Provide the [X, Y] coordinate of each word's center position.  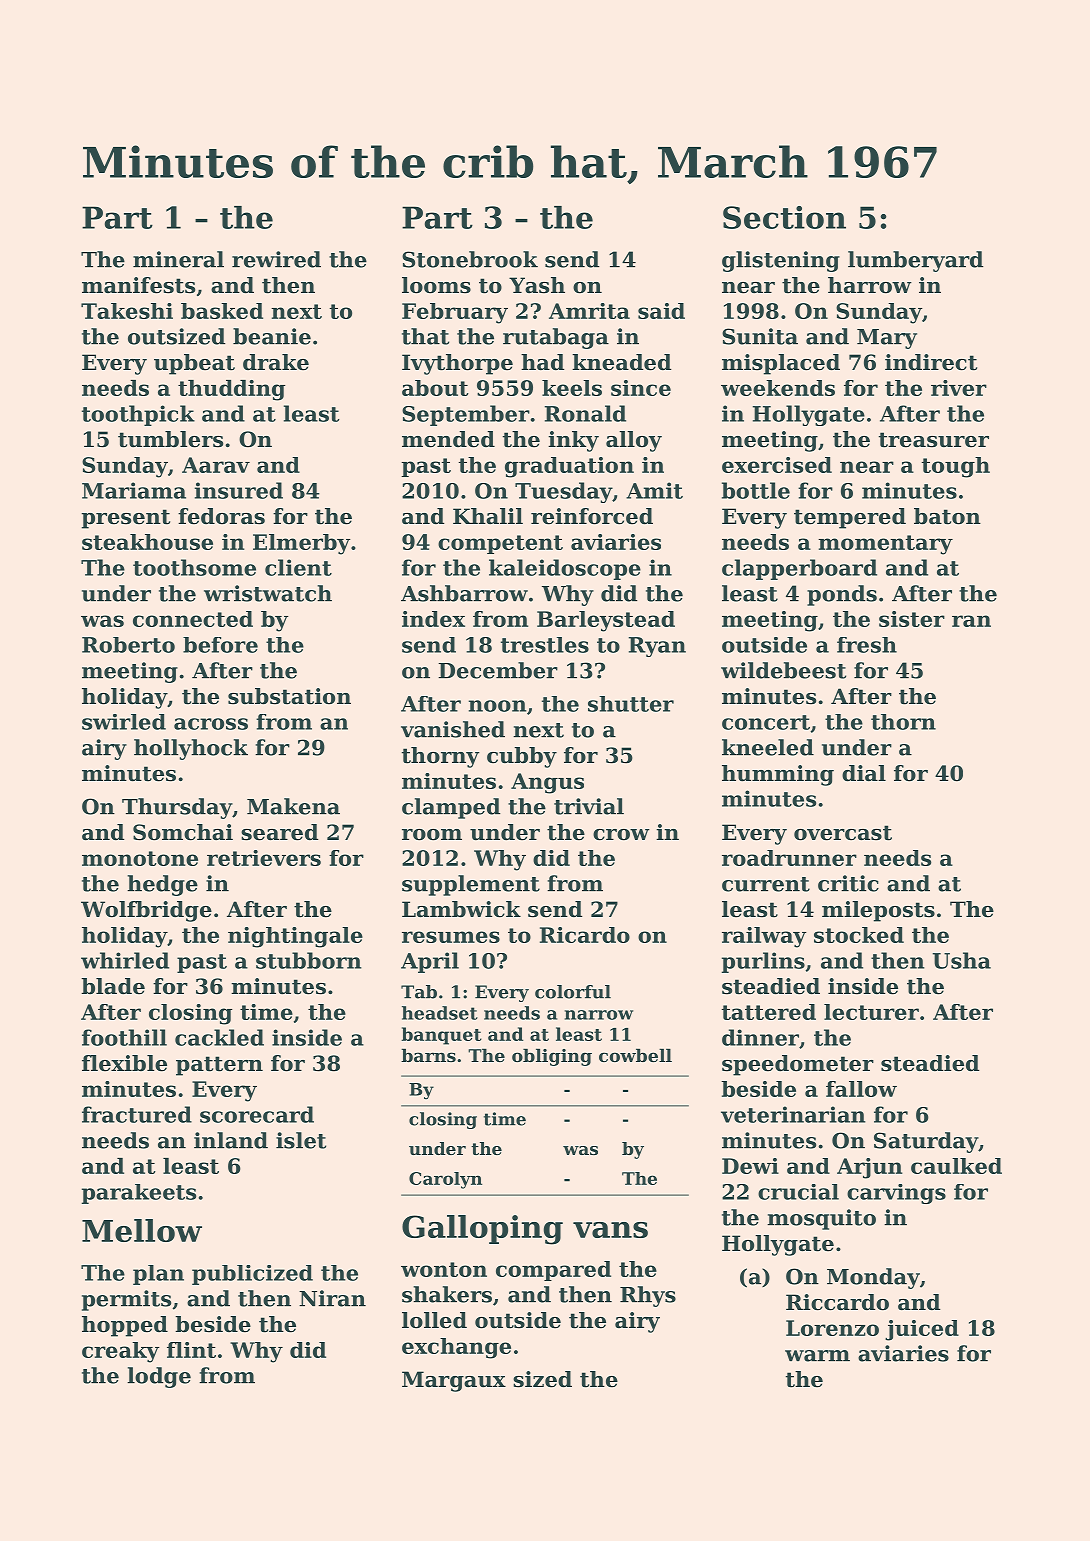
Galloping [482, 1230]
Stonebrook [470, 259]
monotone [140, 858]
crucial [798, 1192]
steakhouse [147, 542]
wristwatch [268, 593]
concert [766, 722]
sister [912, 619]
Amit [654, 490]
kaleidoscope [565, 569]
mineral [178, 259]
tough [955, 467]
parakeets [139, 1194]
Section [784, 217]
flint [191, 1350]
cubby [522, 757]
